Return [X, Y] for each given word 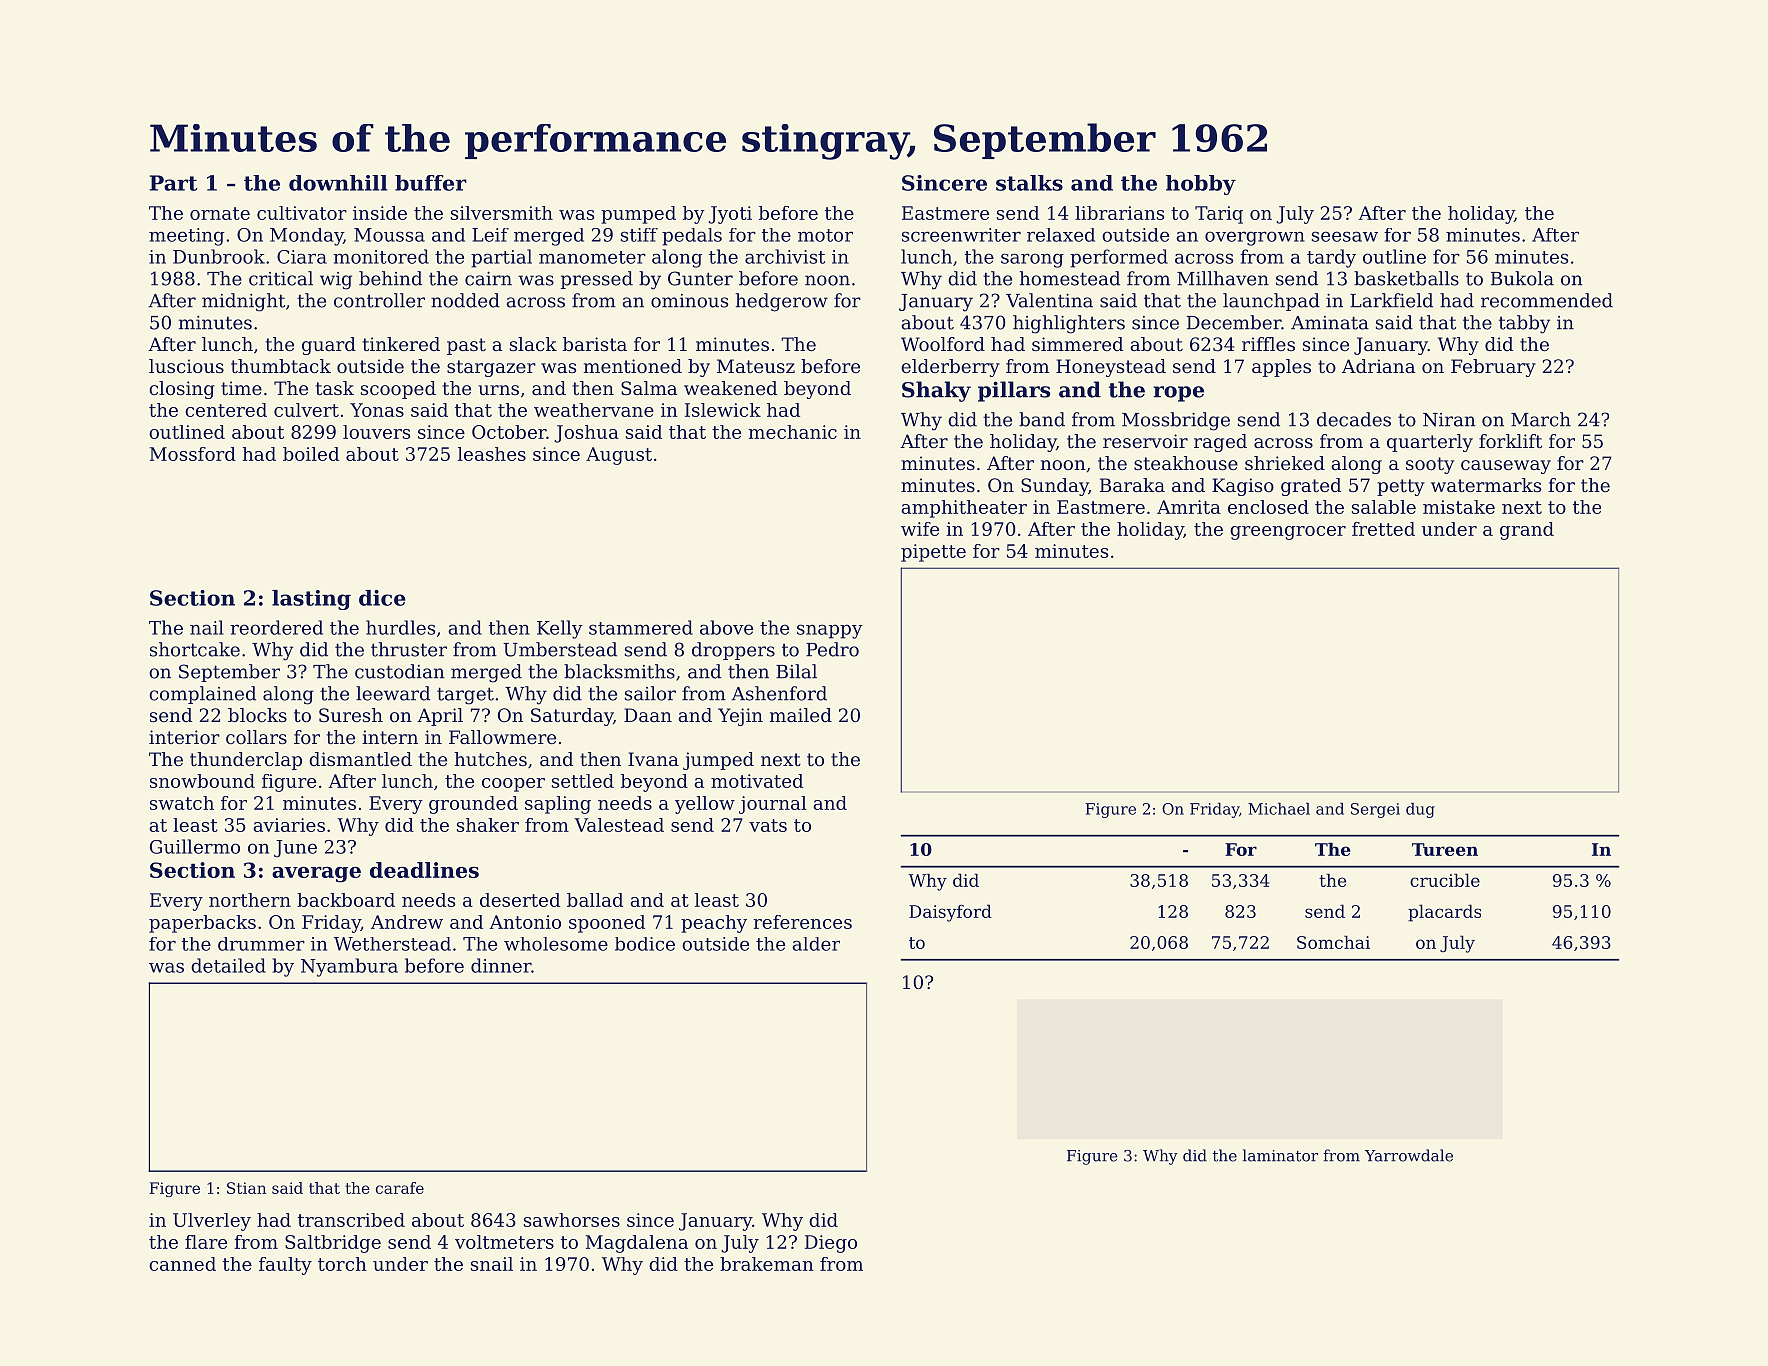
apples [1281, 368]
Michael [1279, 809]
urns [498, 390]
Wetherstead [392, 944]
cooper [513, 785]
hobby [1201, 185]
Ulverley [212, 1222]
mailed [801, 715]
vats [768, 825]
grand [1527, 531]
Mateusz [756, 366]
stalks [1029, 183]
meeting [186, 237]
